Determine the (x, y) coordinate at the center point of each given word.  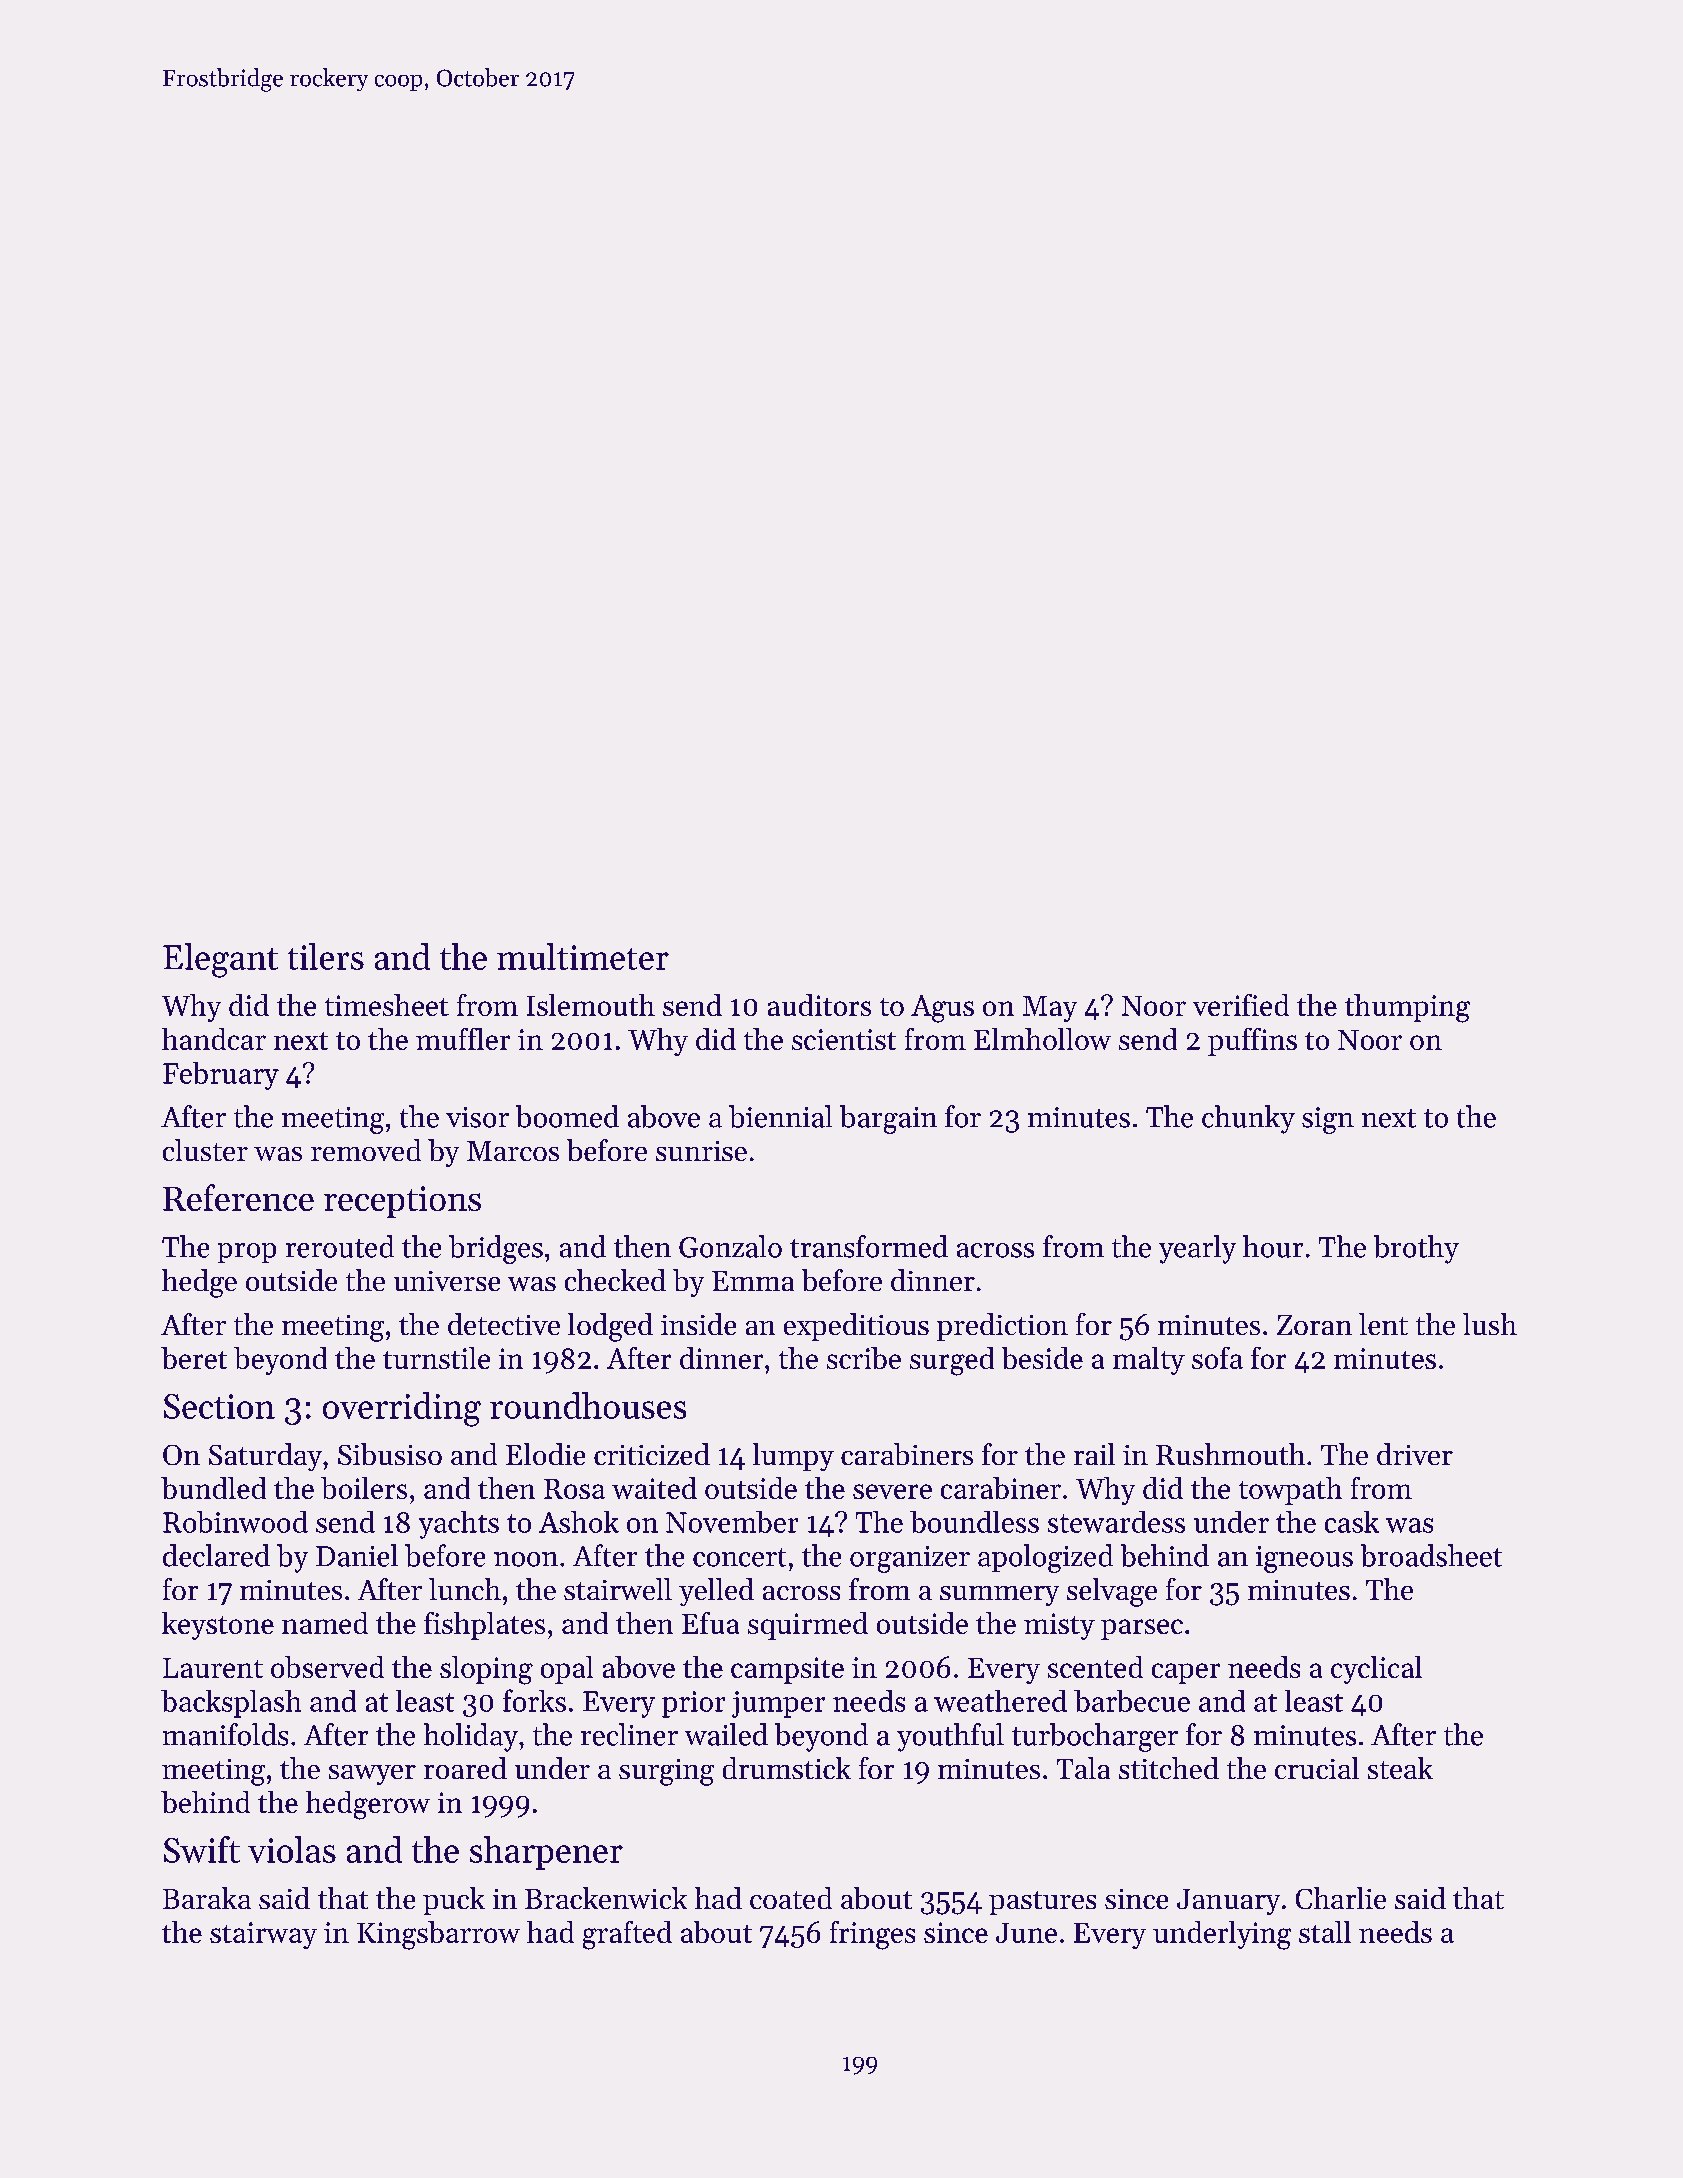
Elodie (545, 1454)
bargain (888, 1119)
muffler (463, 1039)
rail (1094, 1454)
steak (1400, 1768)
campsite (787, 1670)
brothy (1416, 1249)
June (1026, 1933)
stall (1325, 1932)
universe (447, 1281)
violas (292, 1849)
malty (1149, 1361)
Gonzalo (730, 1246)
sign (1328, 1120)
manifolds (225, 1734)
